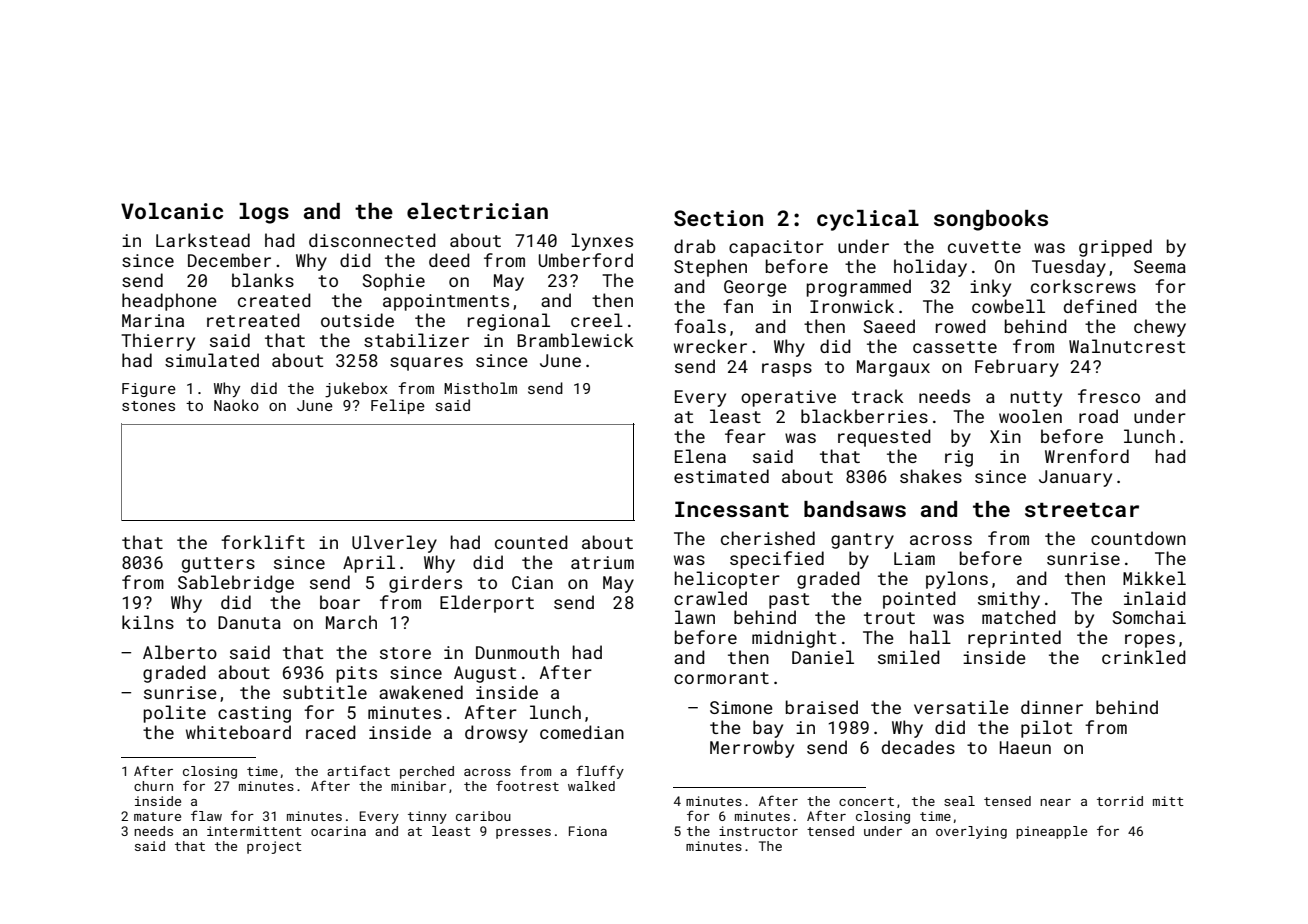  What do you see at coordinates (236, 405) in the screenshot?
I see `Naoko` at bounding box center [236, 405].
